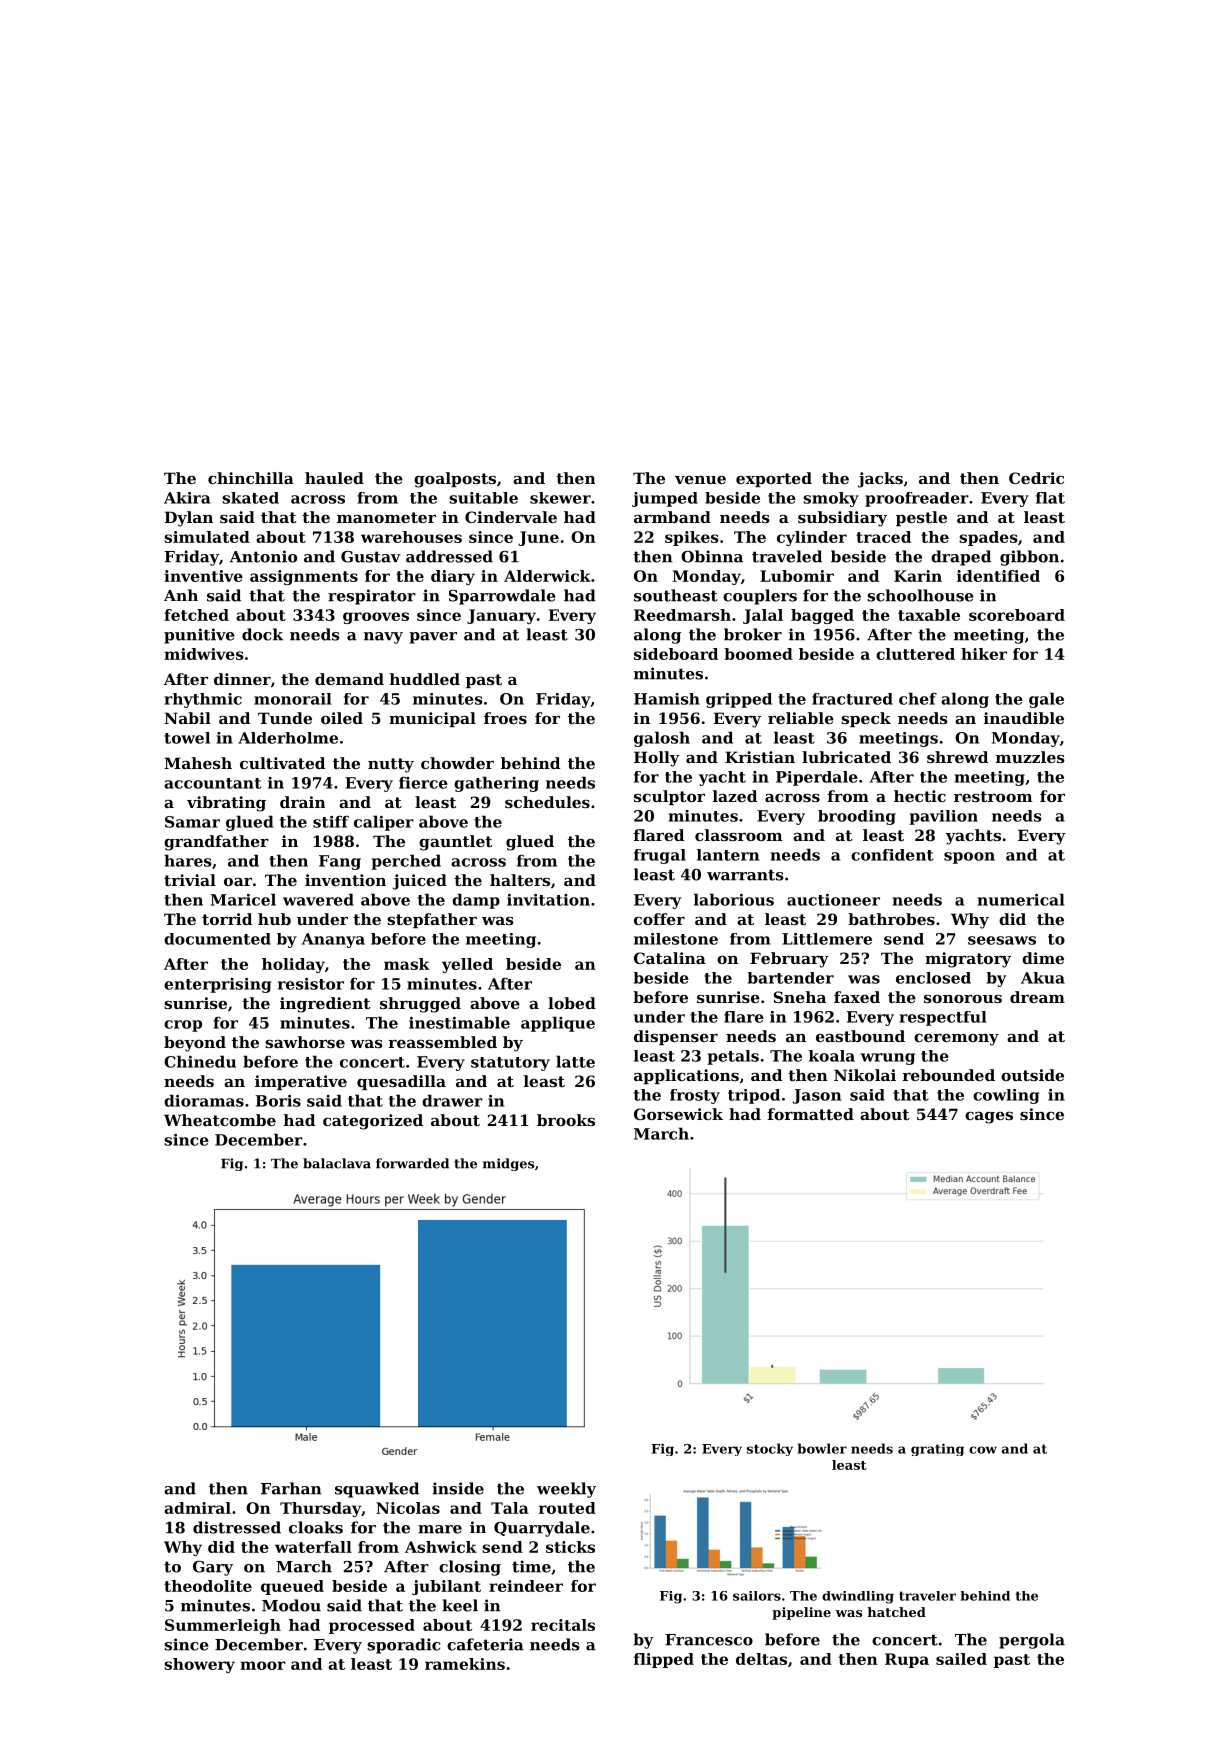 The width and height of the page is (1229, 1738). I want to click on venue, so click(700, 480).
